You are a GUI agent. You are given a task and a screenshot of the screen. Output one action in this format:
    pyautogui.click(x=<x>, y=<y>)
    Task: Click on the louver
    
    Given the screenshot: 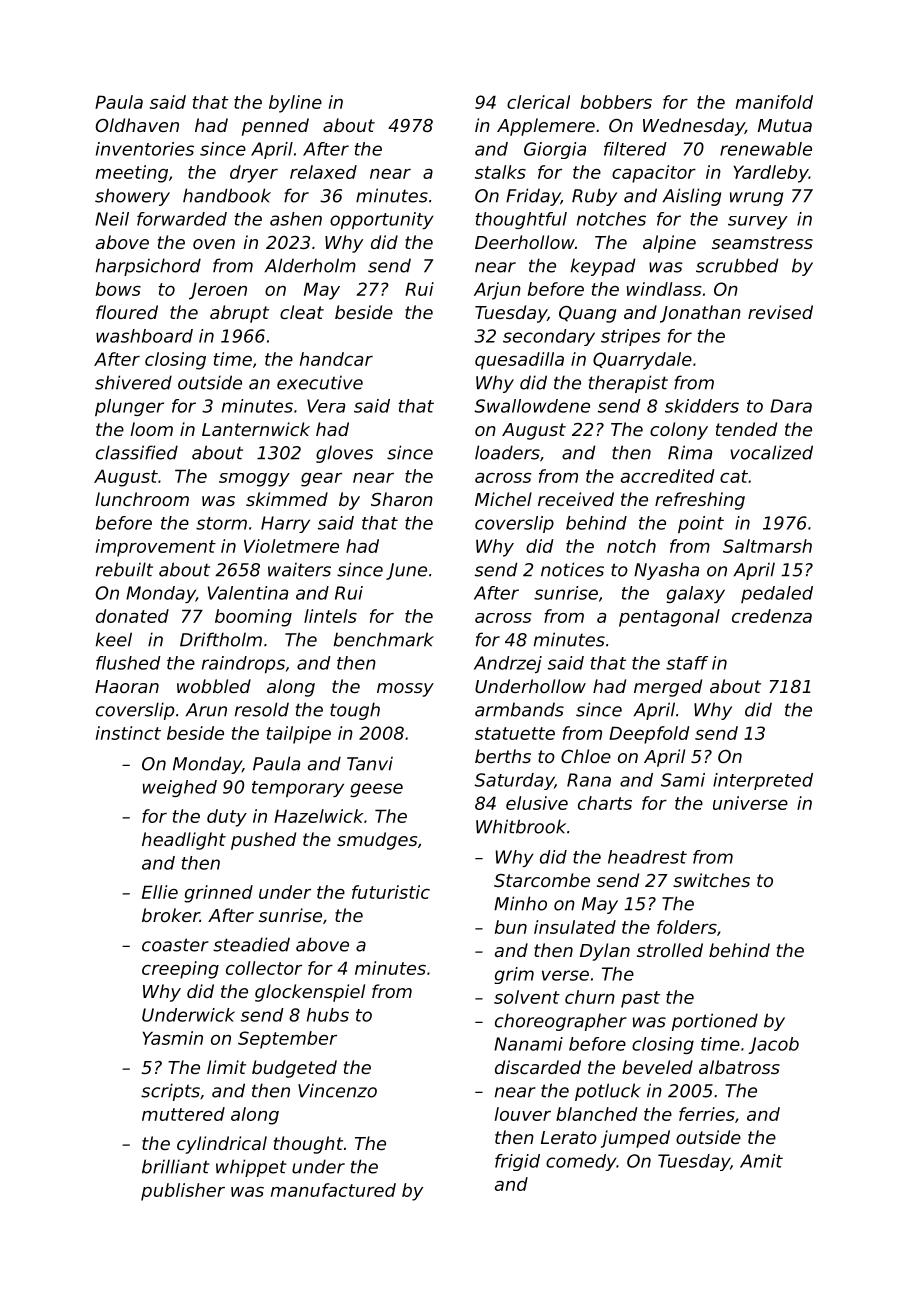 What is the action you would take?
    pyautogui.click(x=523, y=1114)
